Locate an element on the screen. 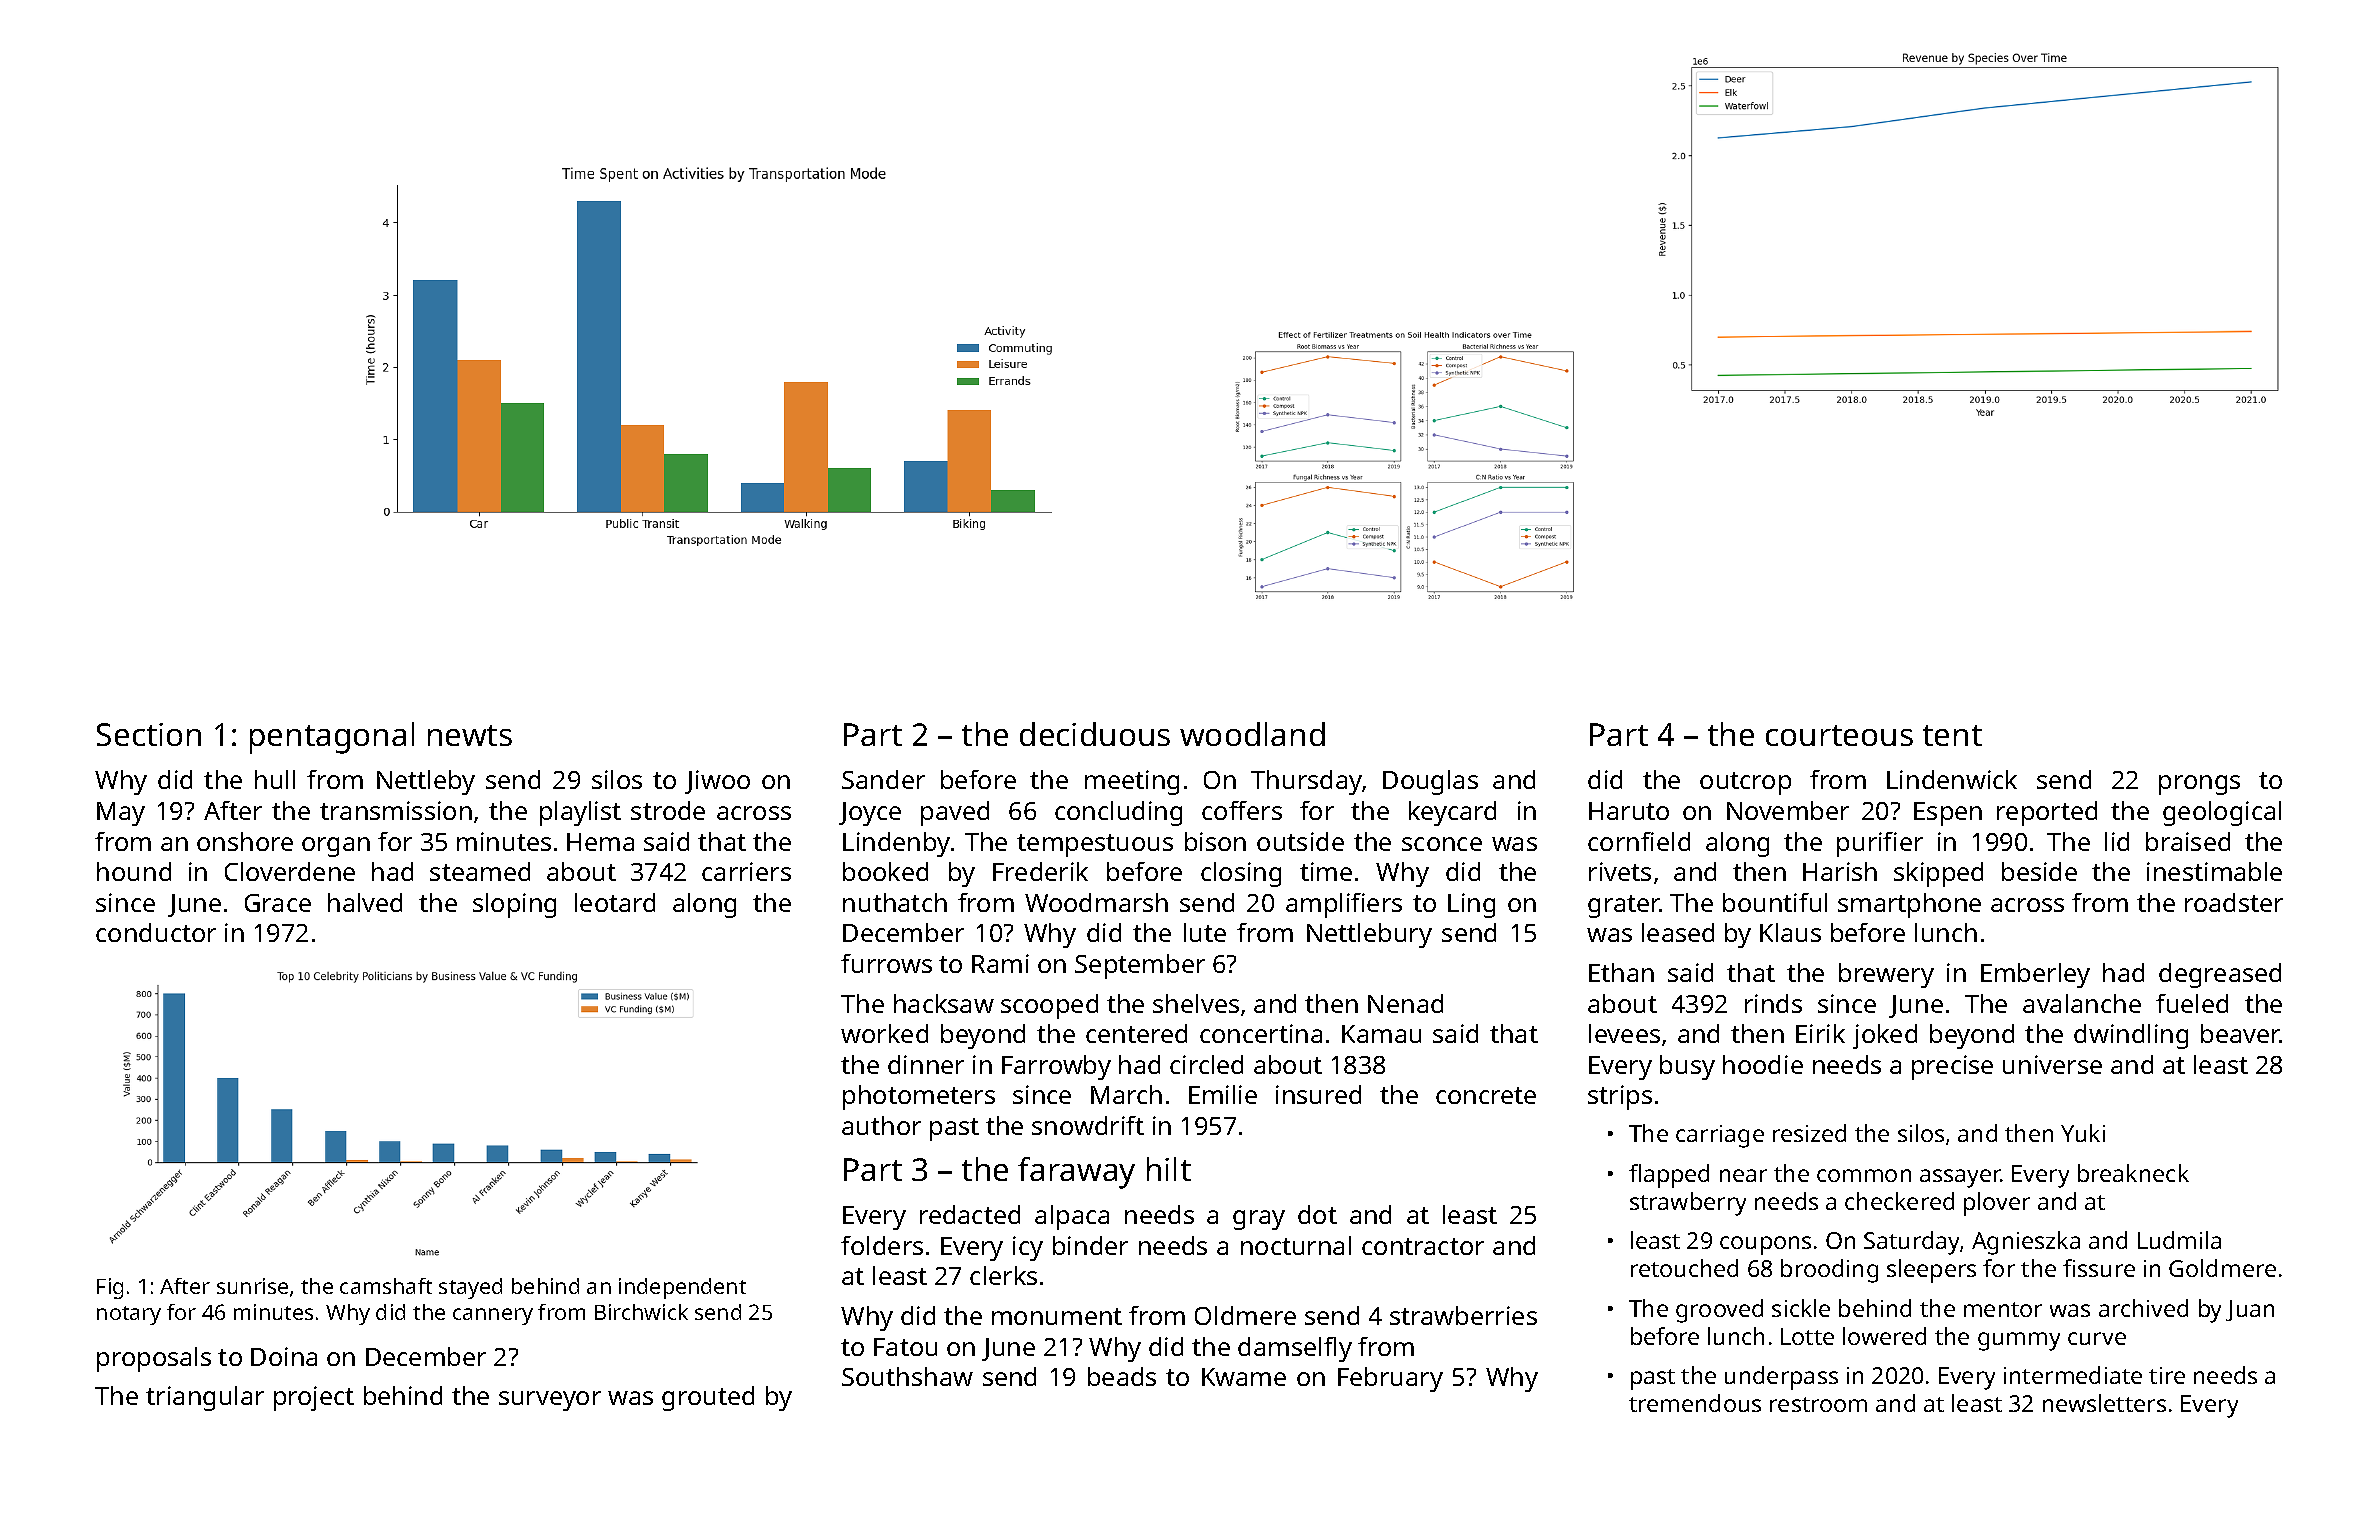 Image resolution: width=2380 pixels, height=1540 pixels. snowdrift is located at coordinates (1088, 1125).
